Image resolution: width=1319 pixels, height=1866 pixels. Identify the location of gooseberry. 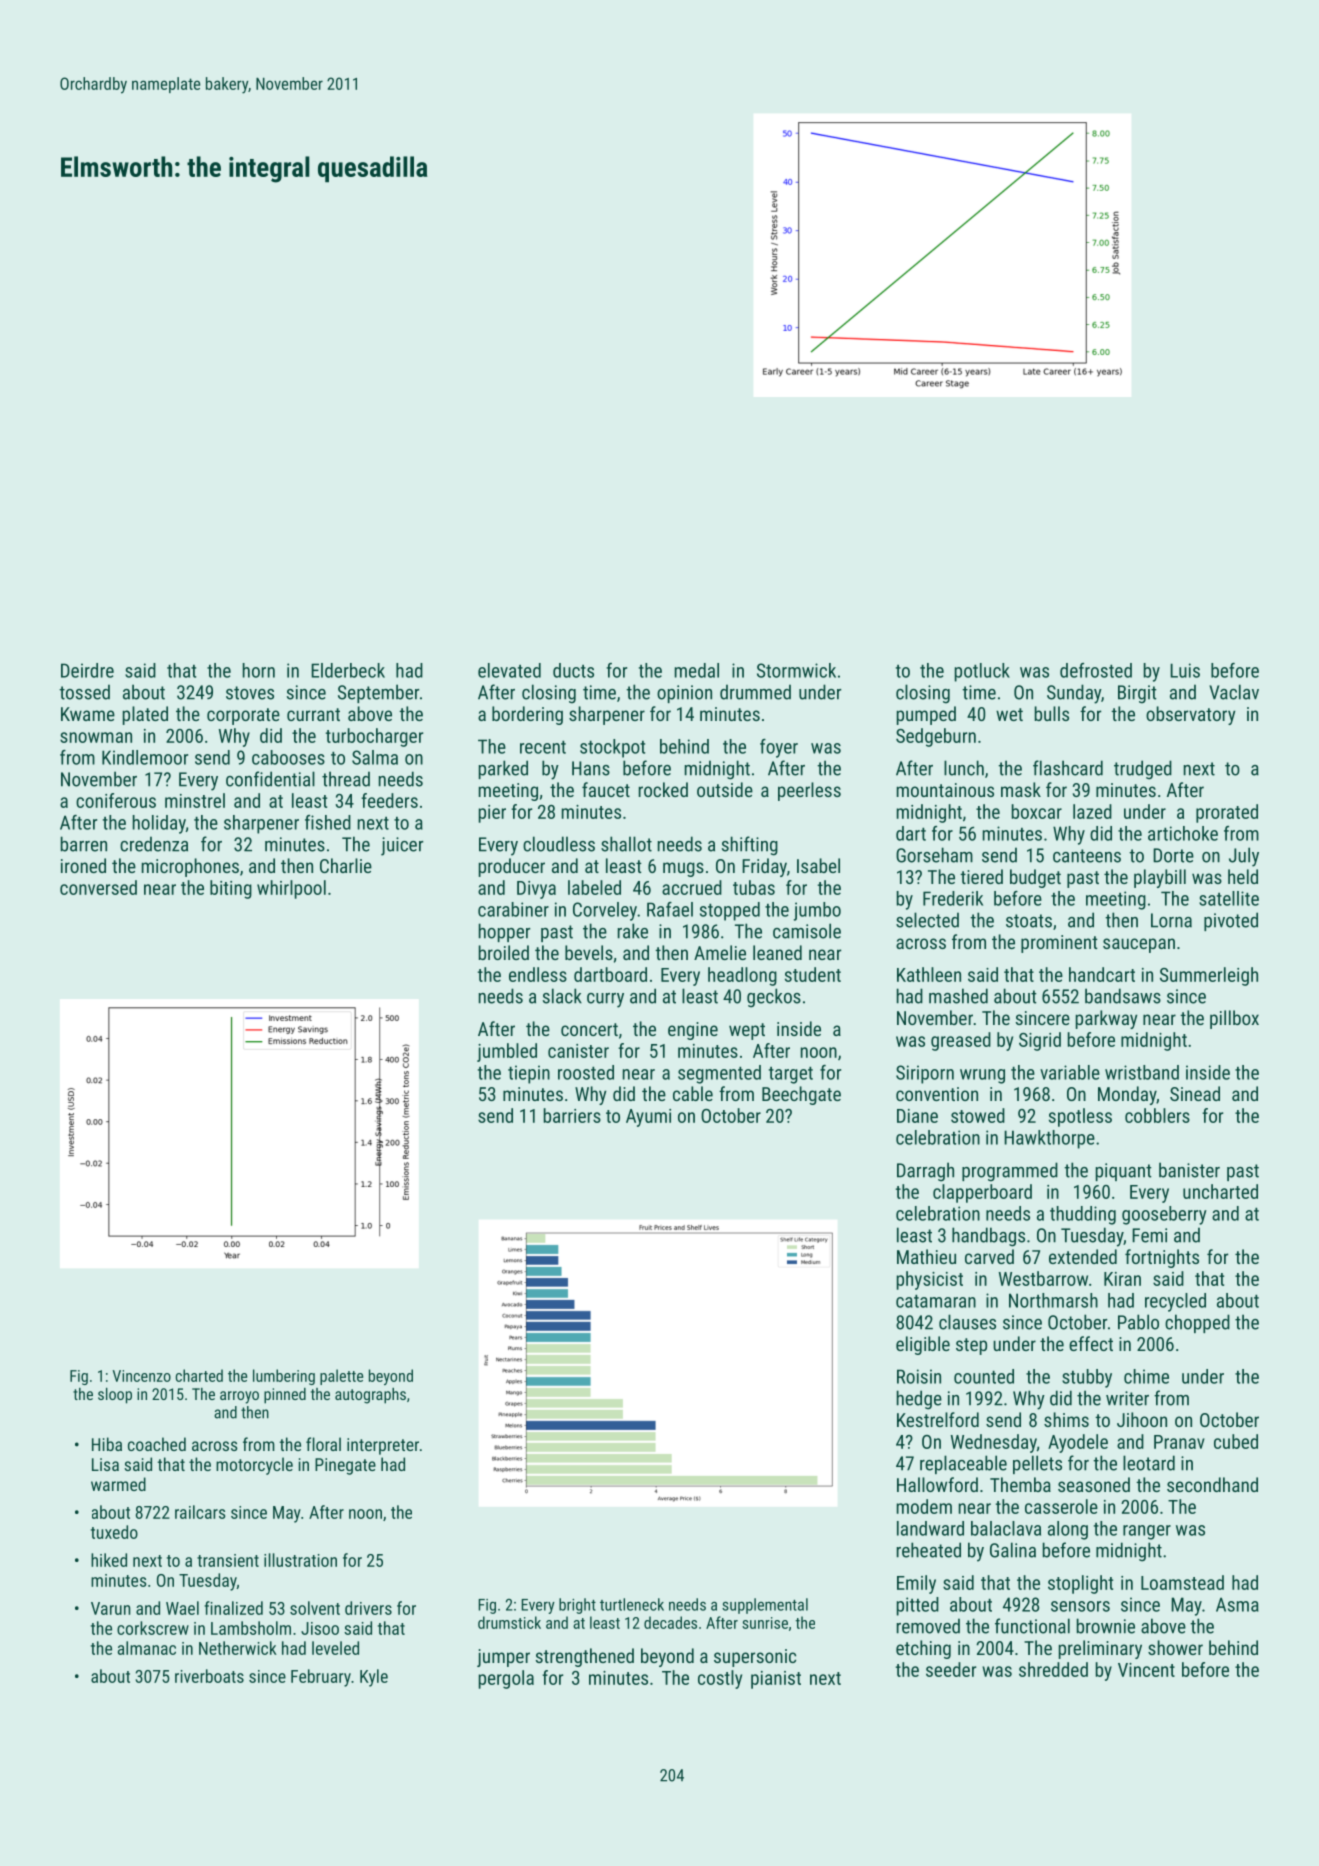
(1164, 1215).
